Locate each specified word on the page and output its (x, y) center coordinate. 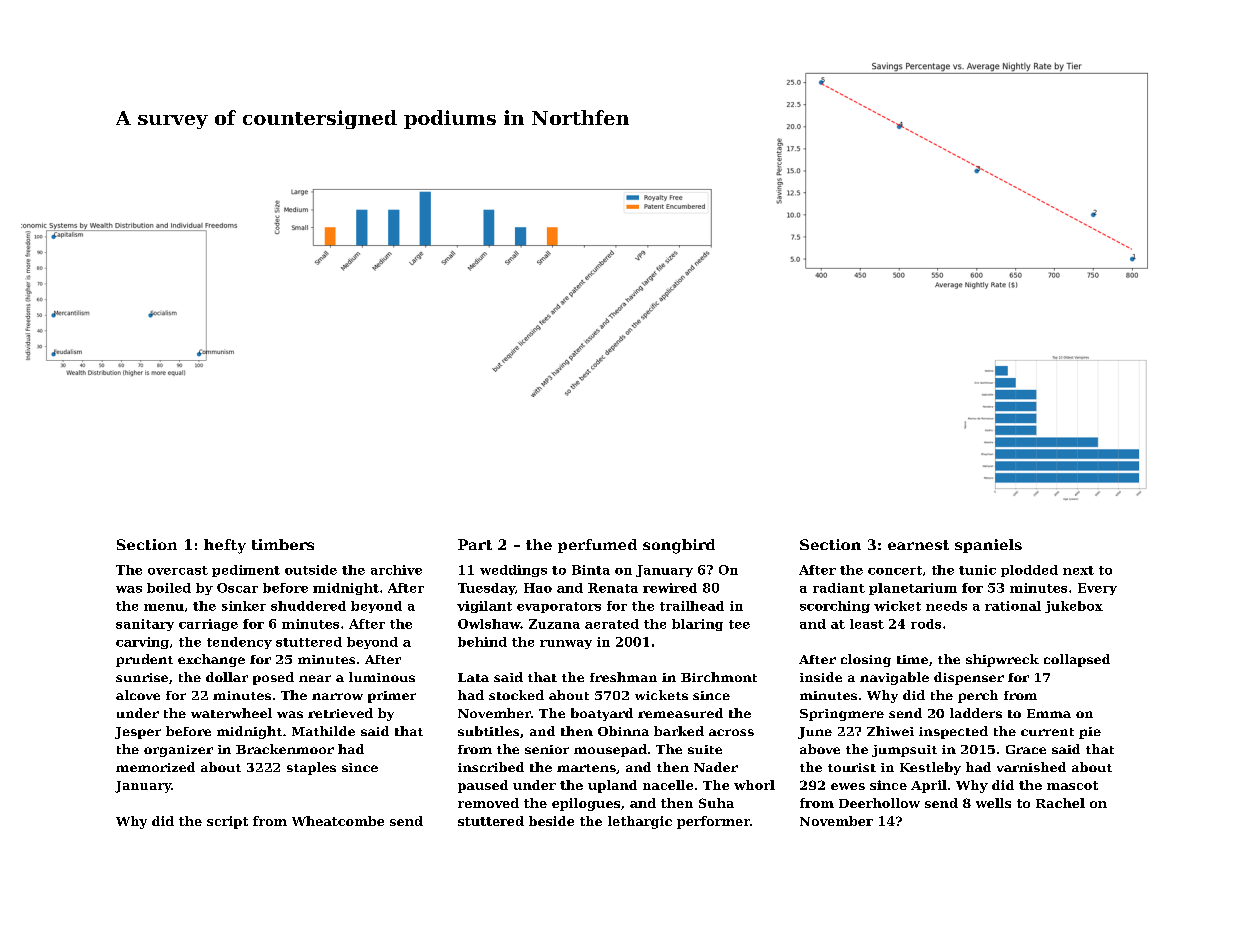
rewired (670, 588)
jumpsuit (904, 751)
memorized (155, 767)
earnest (918, 545)
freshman (623, 677)
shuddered (308, 606)
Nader (716, 767)
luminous (382, 677)
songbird (679, 546)
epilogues (586, 804)
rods (926, 624)
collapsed (1077, 660)
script (227, 822)
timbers (283, 544)
